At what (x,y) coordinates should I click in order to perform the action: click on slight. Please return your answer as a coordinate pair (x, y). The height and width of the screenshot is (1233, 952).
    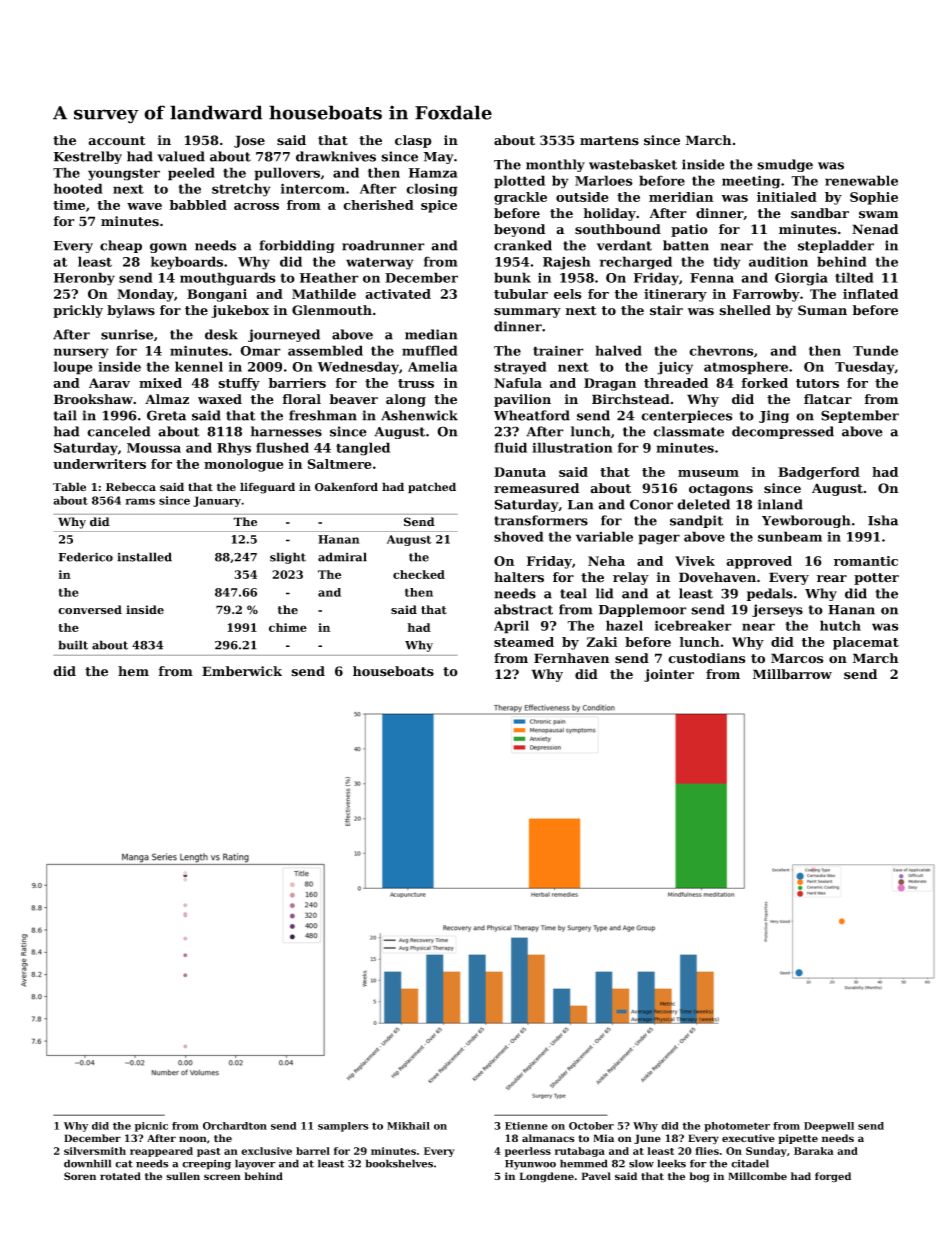
    Looking at the image, I should click on (288, 558).
